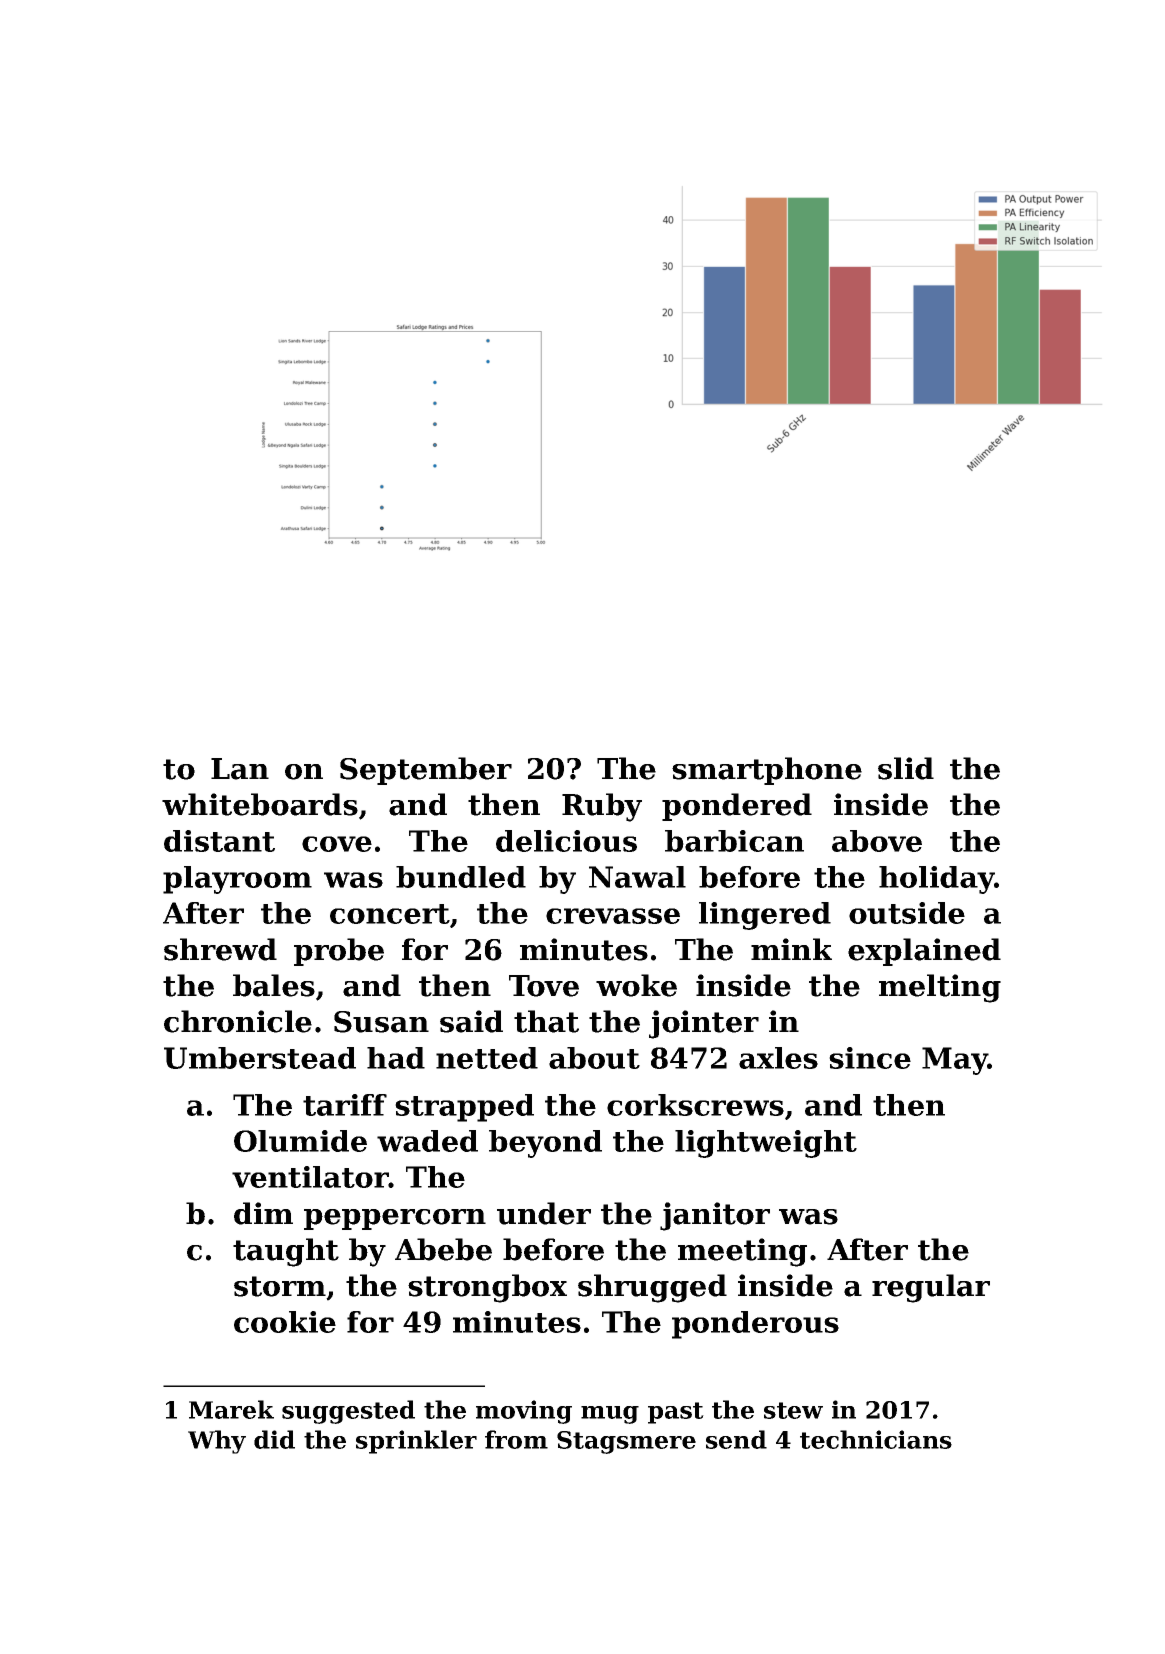  I want to click on technicians, so click(876, 1439).
